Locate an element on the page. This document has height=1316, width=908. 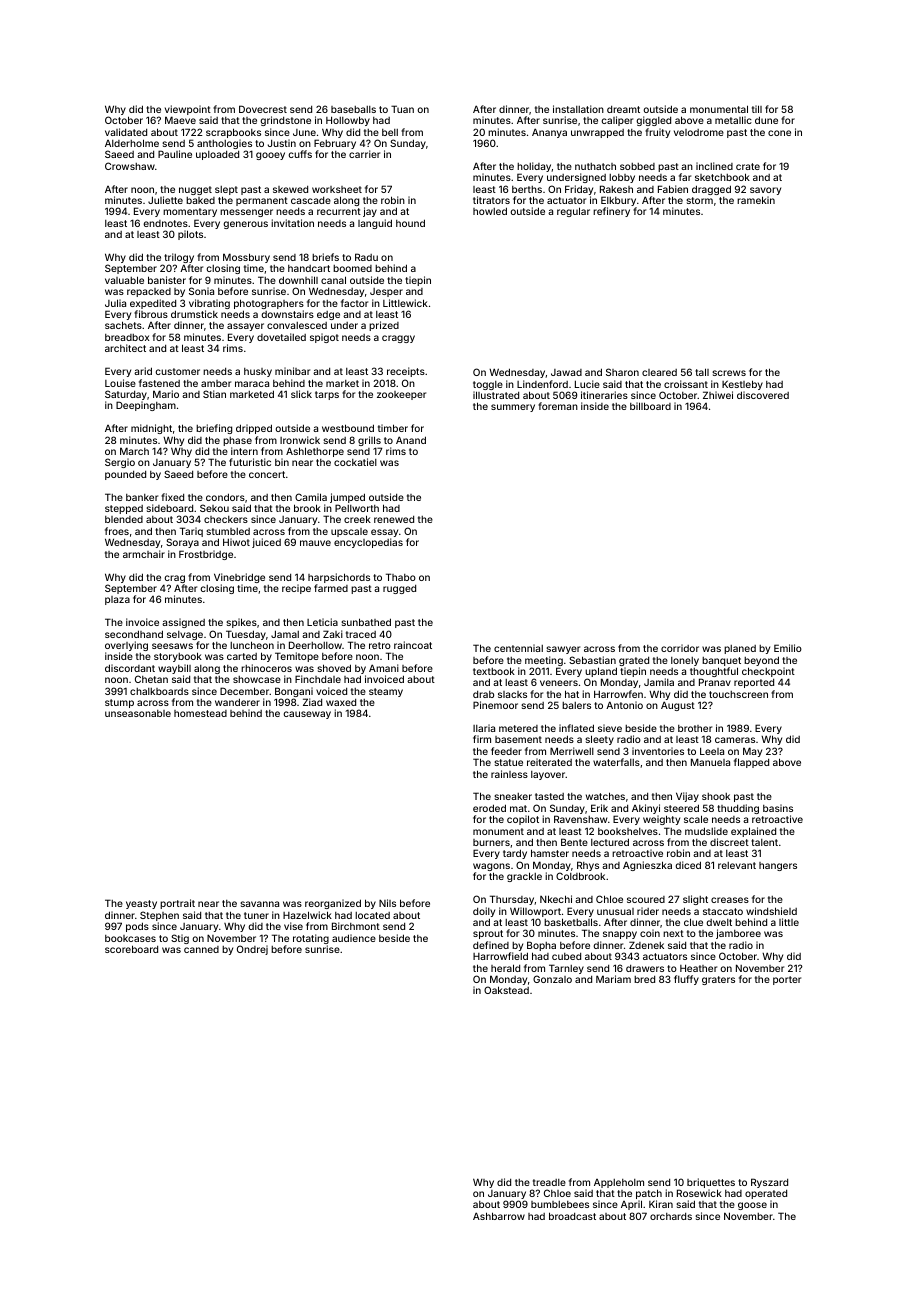
dreamt is located at coordinates (623, 109).
